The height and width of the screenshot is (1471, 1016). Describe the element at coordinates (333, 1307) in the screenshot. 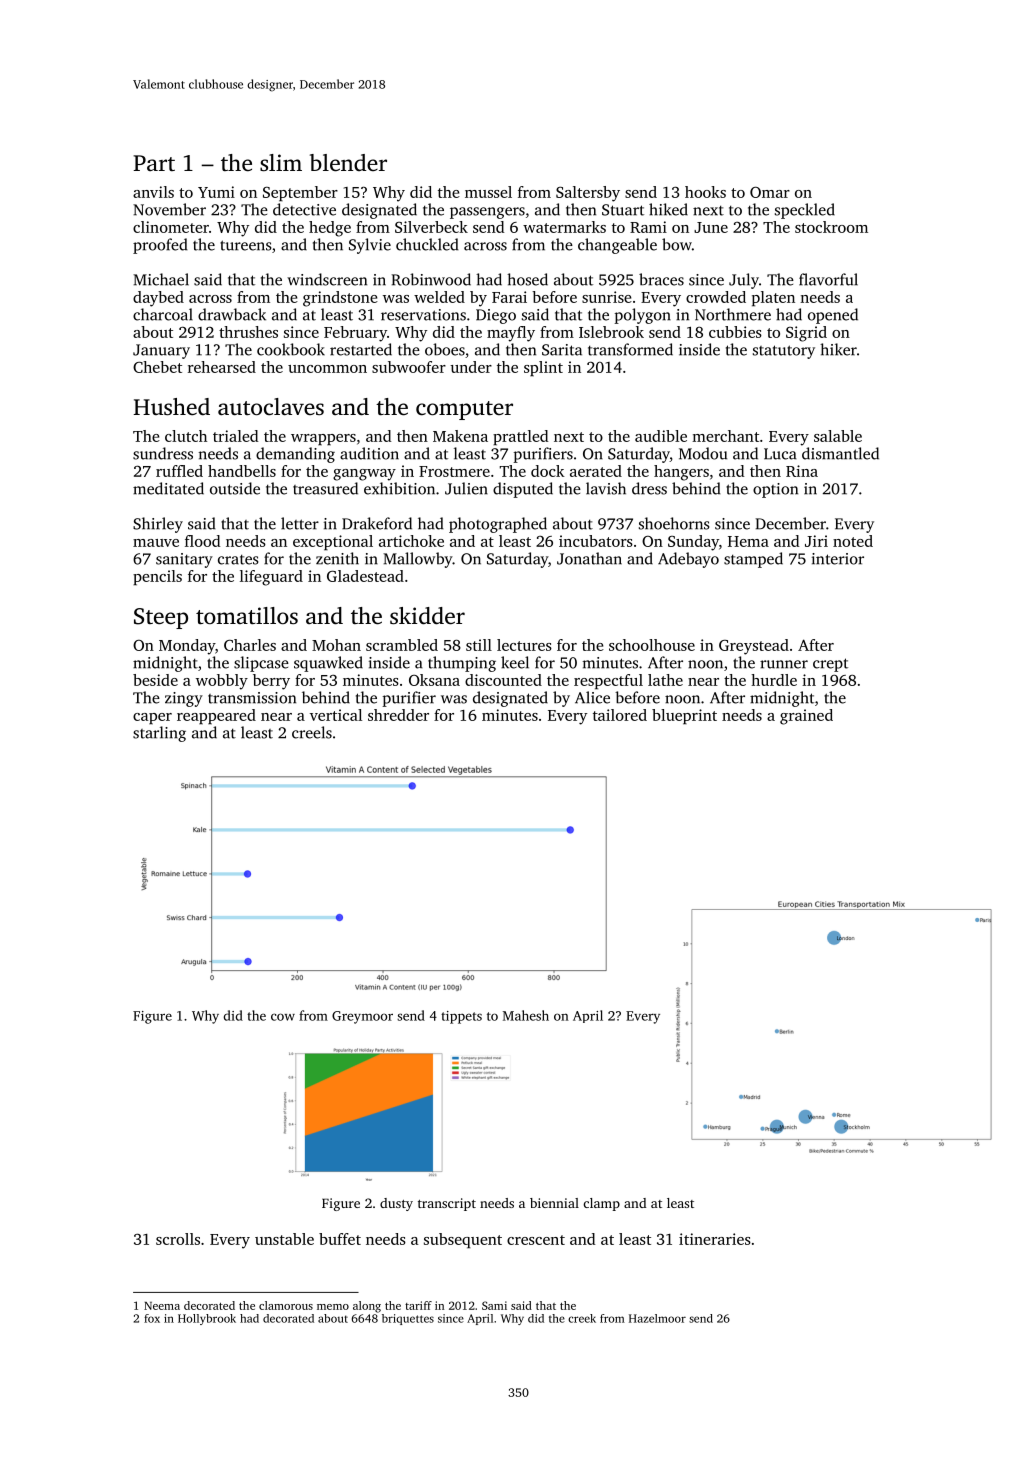

I see `memo` at that location.
